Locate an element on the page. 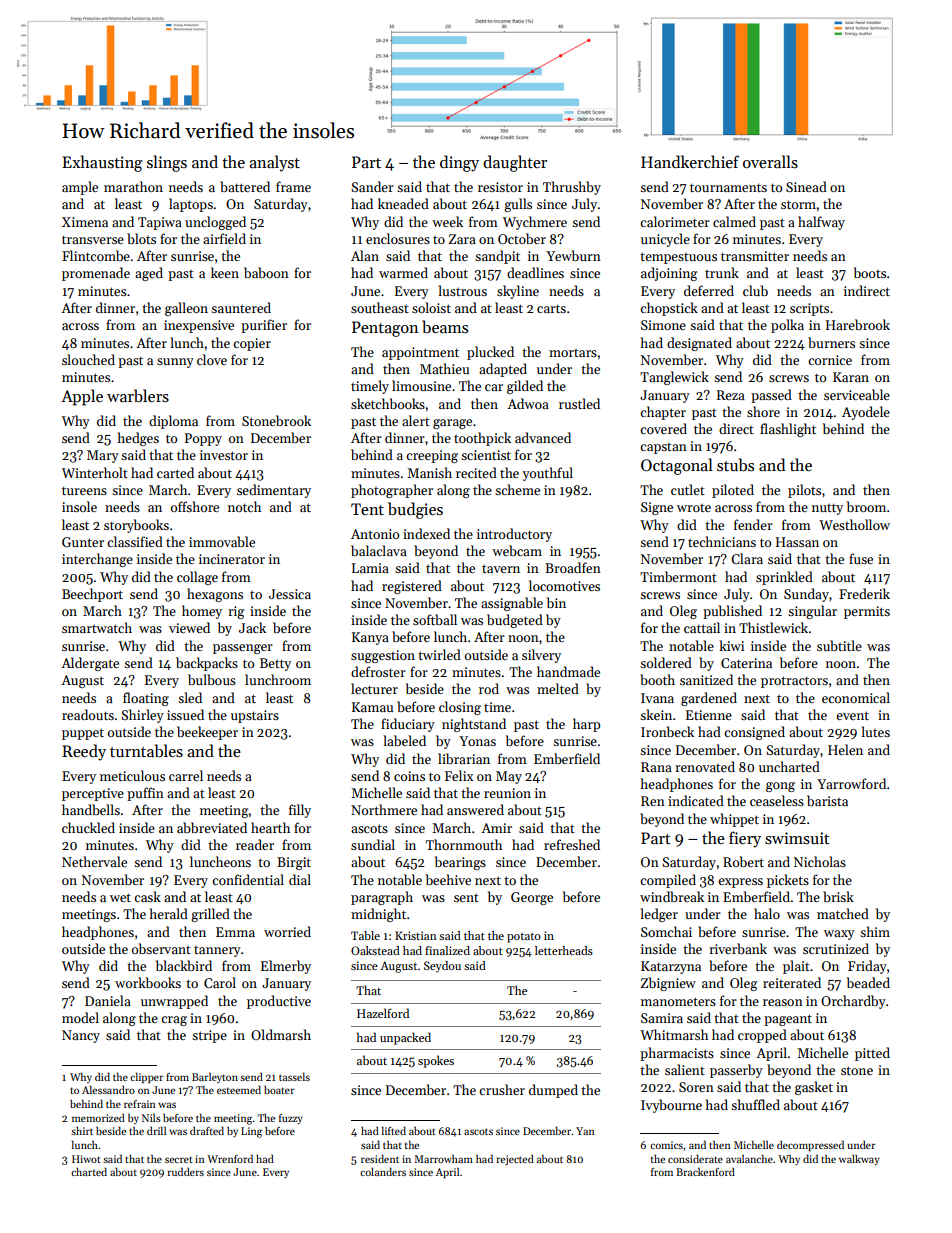 Image resolution: width=952 pixels, height=1233 pixels. cattail is located at coordinates (702, 627).
